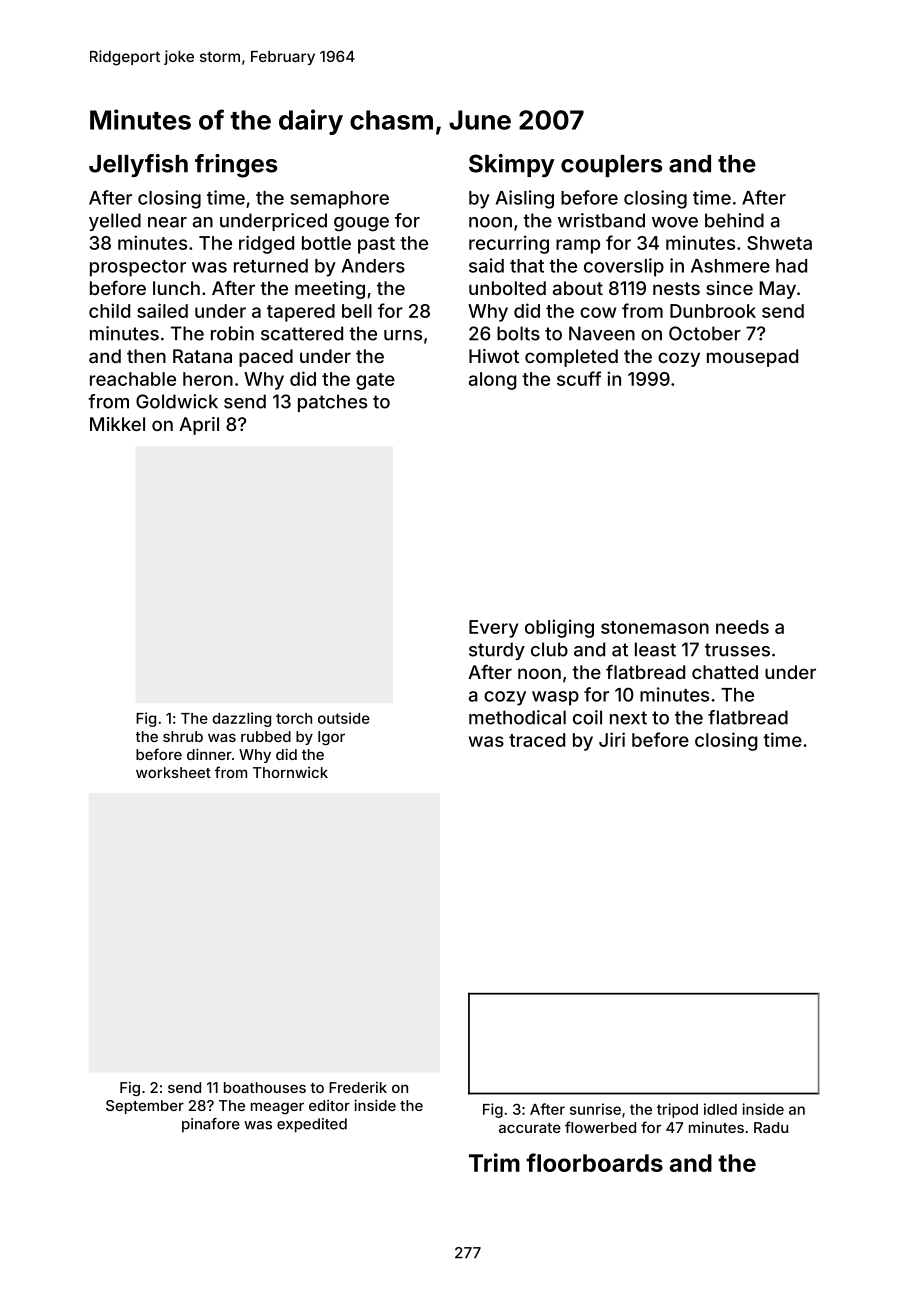 This screenshot has width=908, height=1316. I want to click on shrub, so click(183, 736).
